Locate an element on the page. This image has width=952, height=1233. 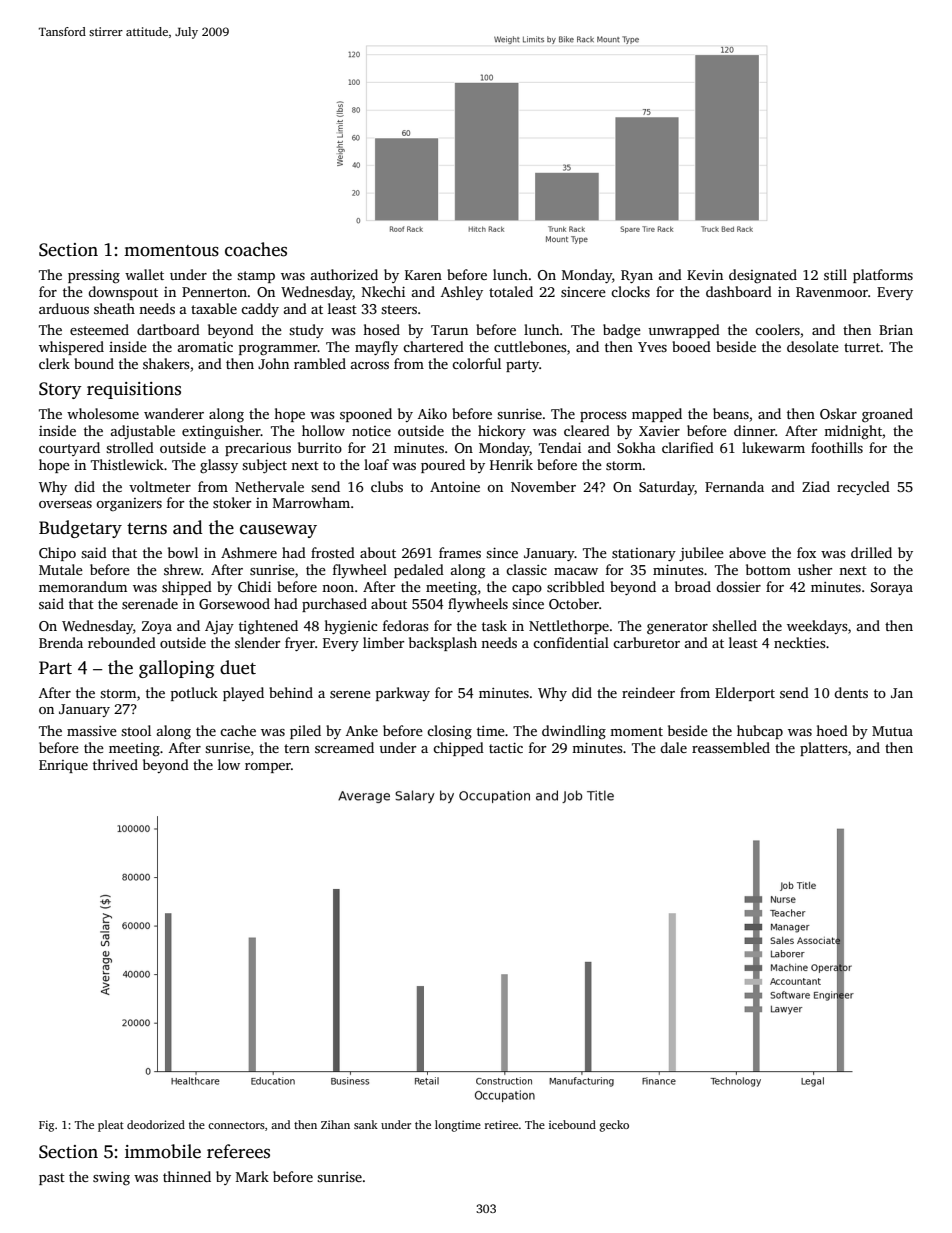
thrived is located at coordinates (115, 764).
